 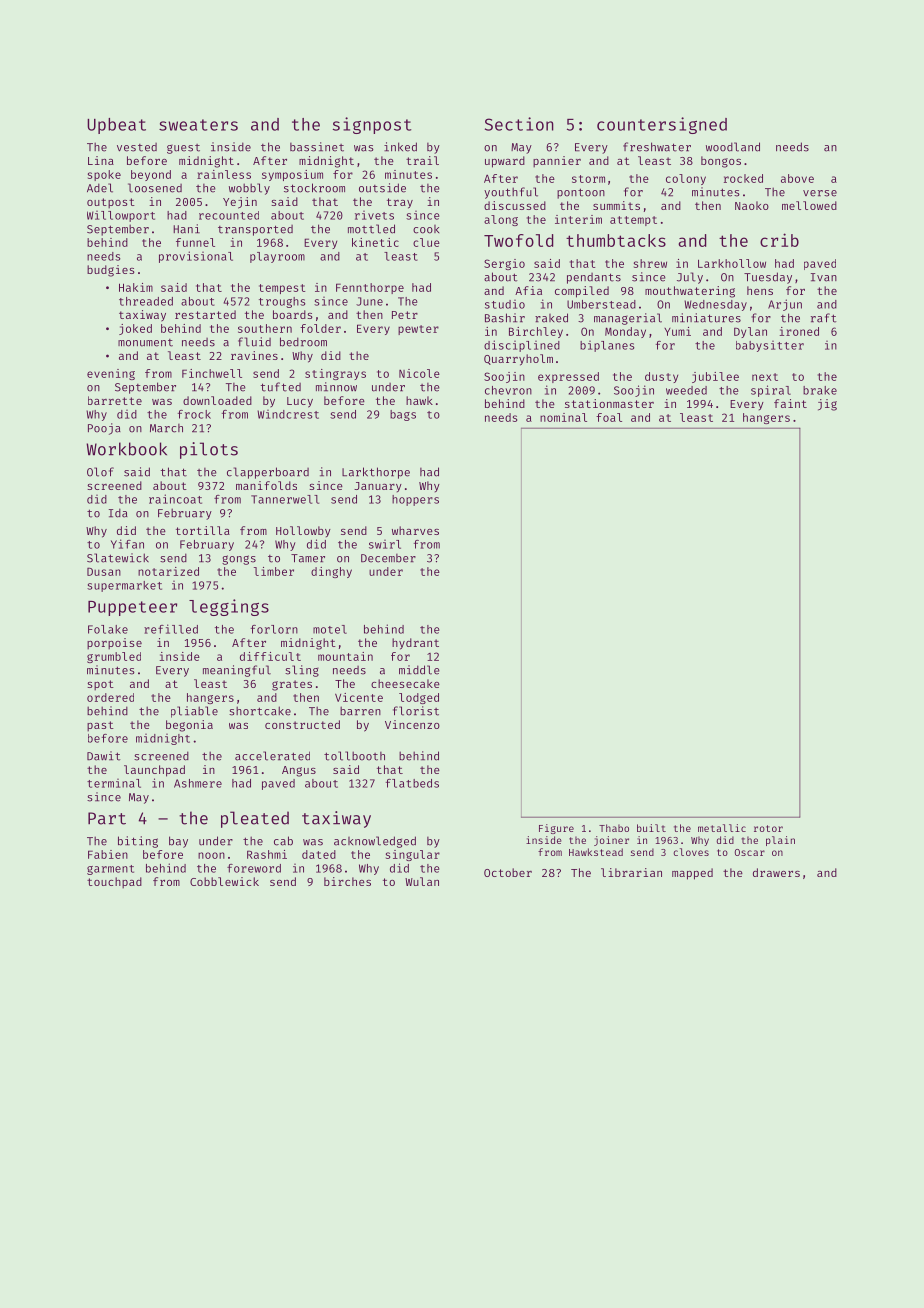 What do you see at coordinates (519, 124) in the image?
I see `Section` at bounding box center [519, 124].
